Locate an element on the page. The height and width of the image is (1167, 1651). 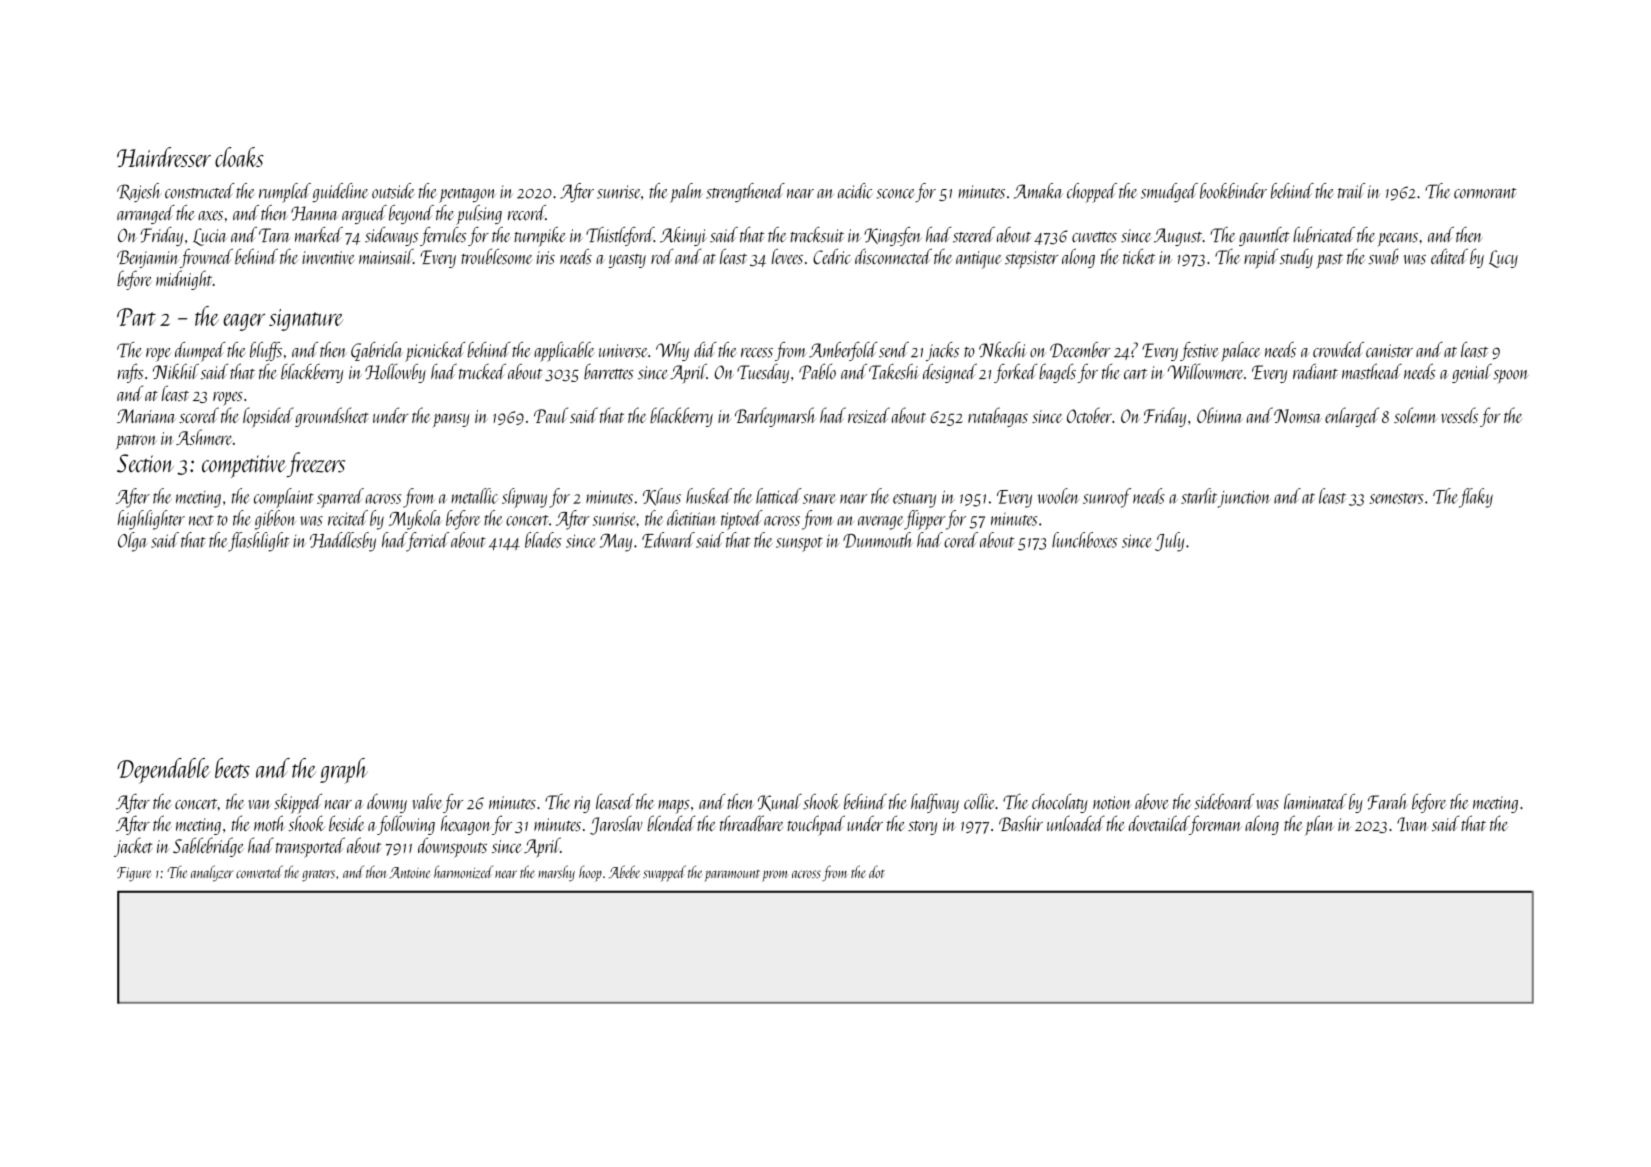
touchpad is located at coordinates (816, 825).
